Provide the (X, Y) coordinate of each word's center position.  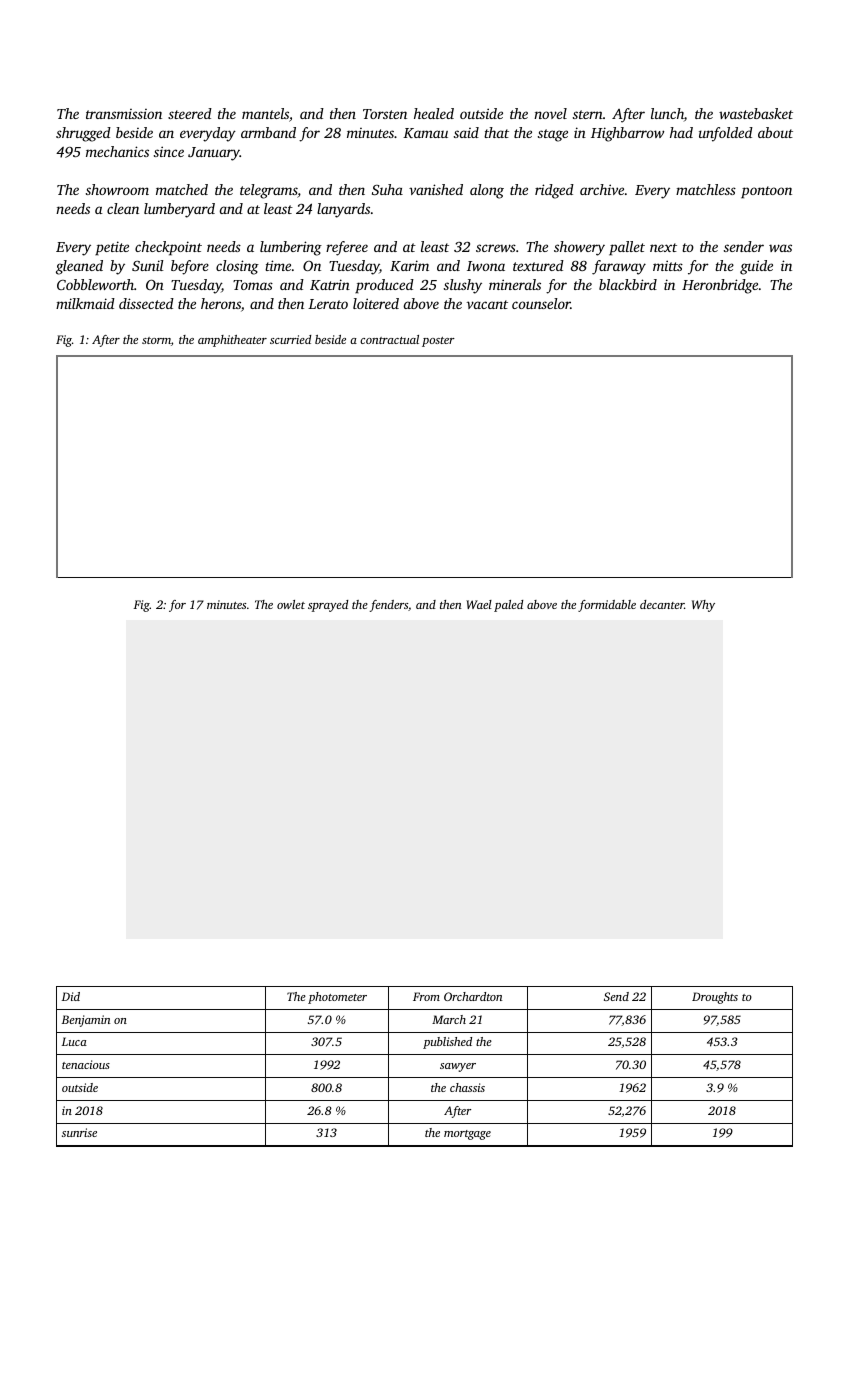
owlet (291, 604)
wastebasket (756, 113)
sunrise (79, 1132)
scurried (290, 339)
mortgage (467, 1135)
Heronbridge (720, 286)
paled (508, 606)
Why (703, 606)
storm (156, 340)
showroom (117, 189)
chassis (467, 1087)
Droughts (715, 998)
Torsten (385, 114)
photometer (337, 998)
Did (71, 996)
